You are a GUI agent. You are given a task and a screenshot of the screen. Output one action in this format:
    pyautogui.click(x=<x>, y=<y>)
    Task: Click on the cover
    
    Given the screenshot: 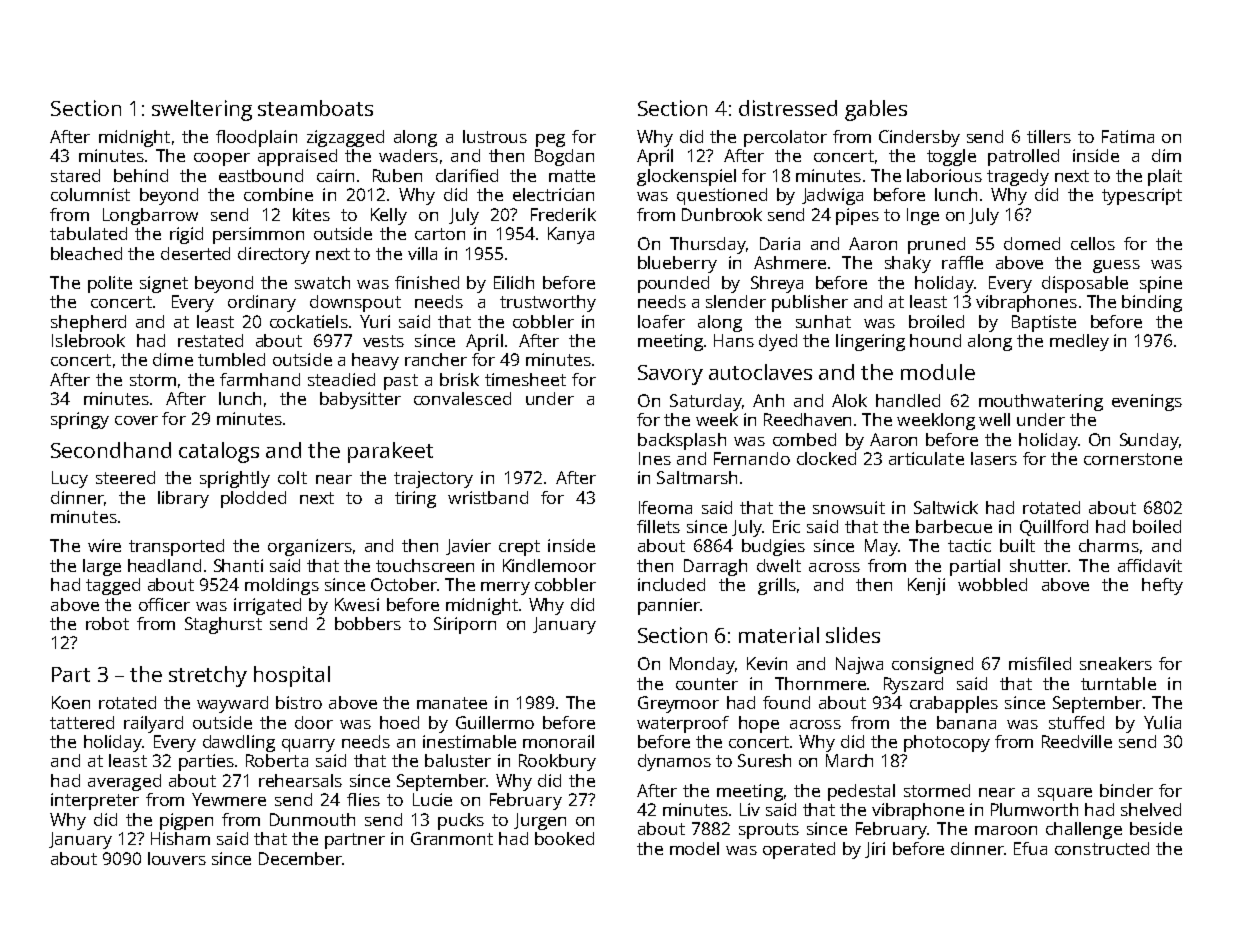 What is the action you would take?
    pyautogui.click(x=136, y=420)
